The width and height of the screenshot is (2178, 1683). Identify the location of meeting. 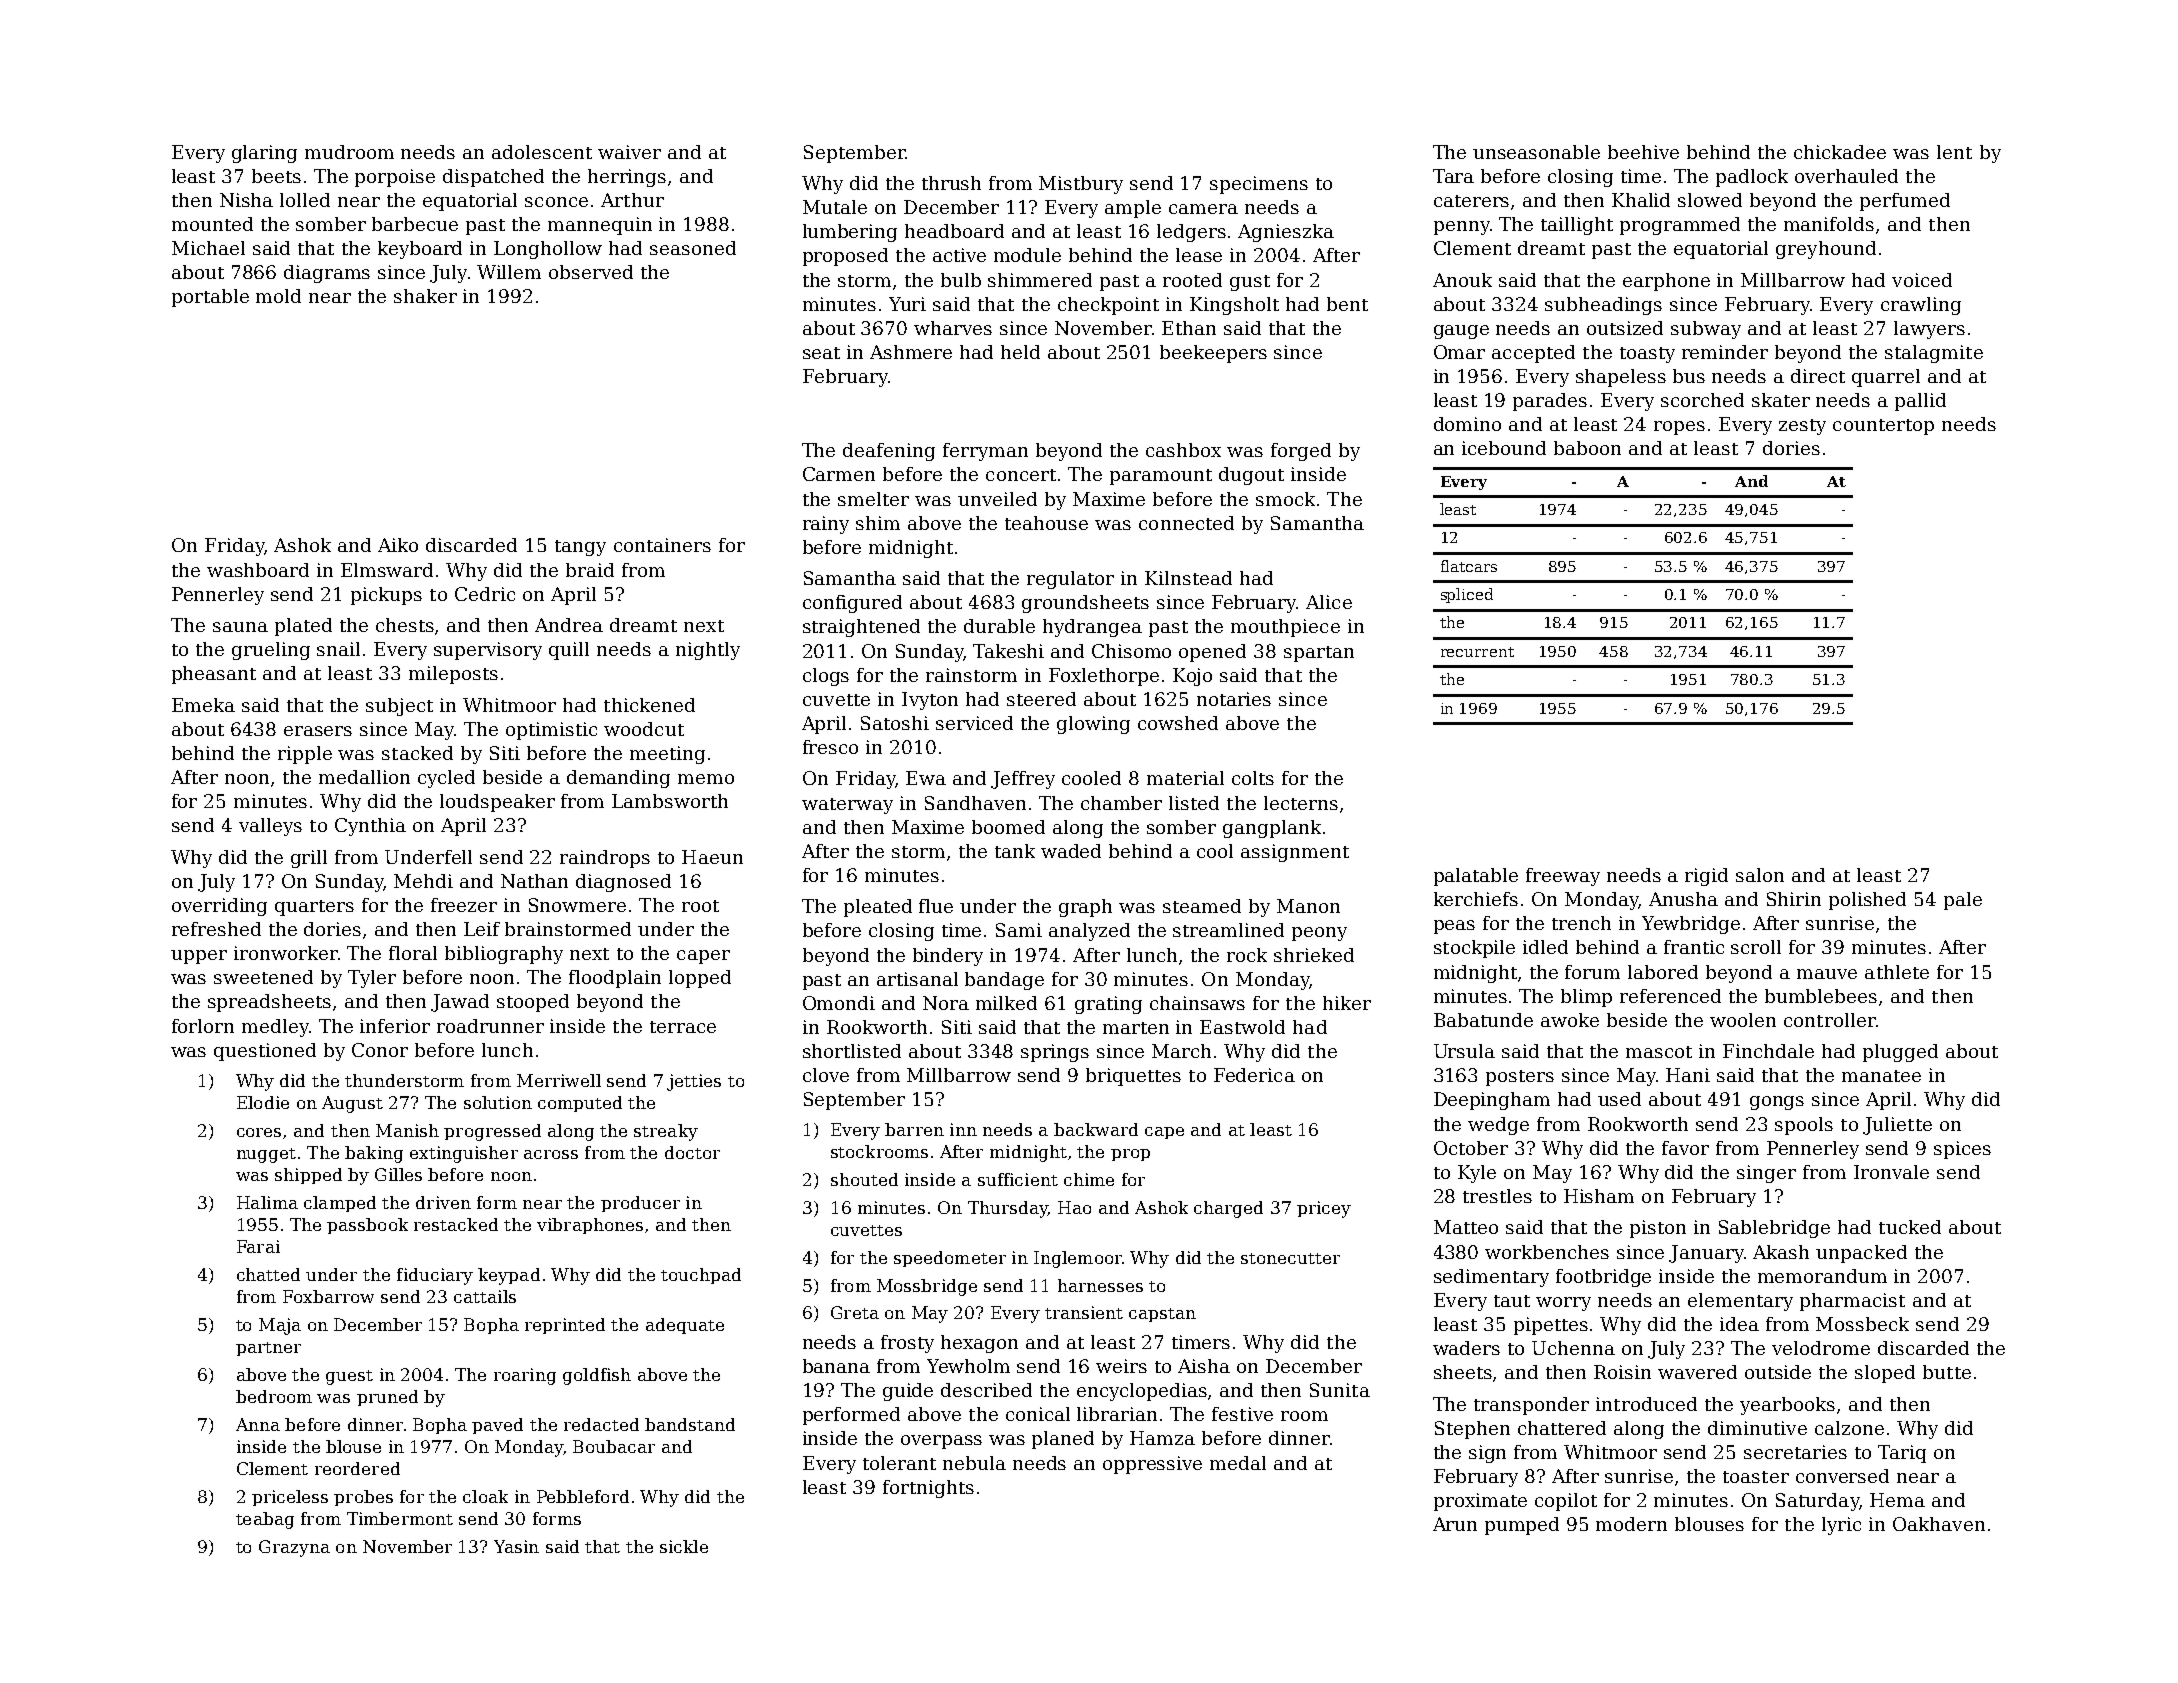
(667, 755).
